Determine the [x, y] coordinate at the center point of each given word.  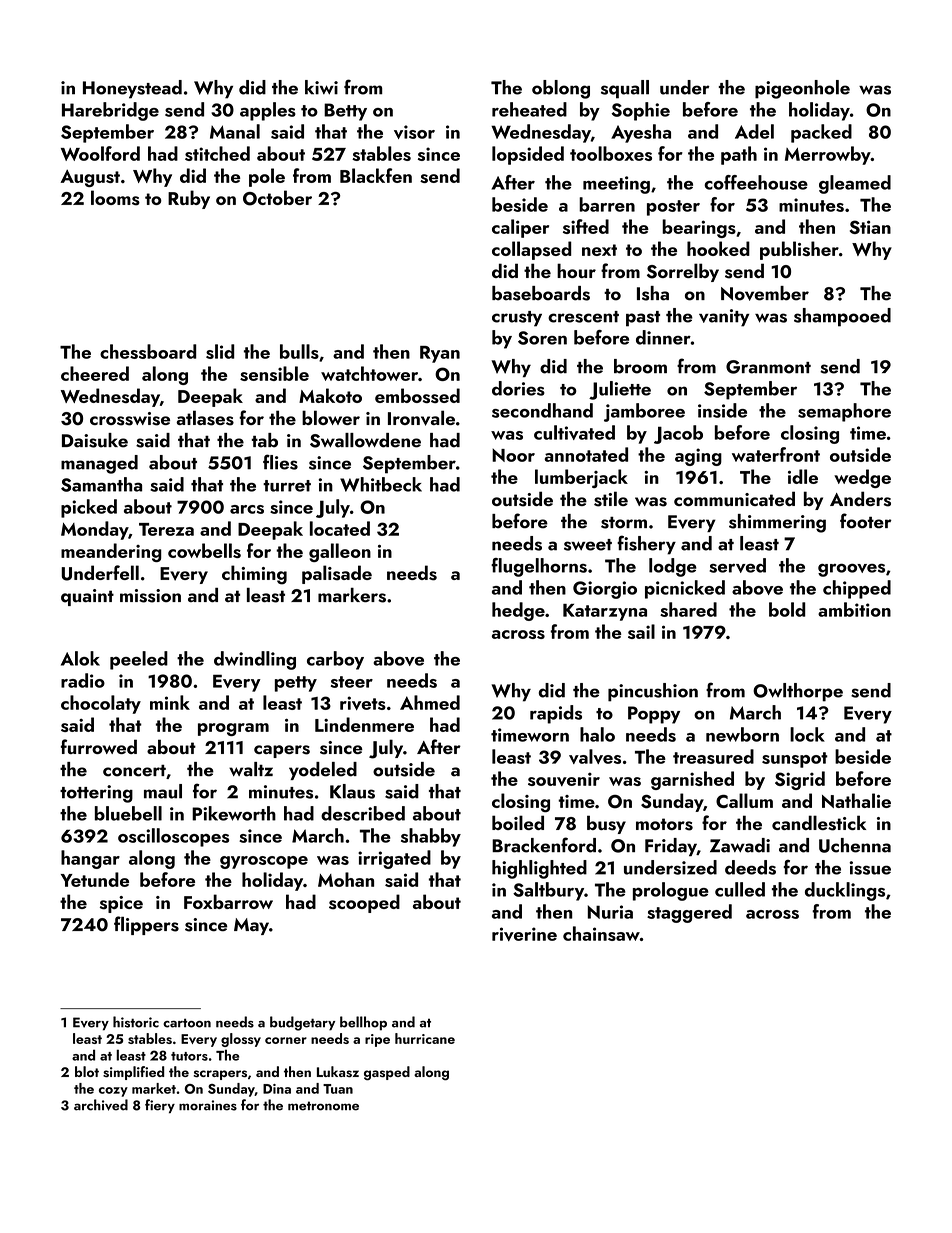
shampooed [842, 317]
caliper [520, 228]
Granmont [768, 367]
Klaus [352, 791]
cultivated [574, 432]
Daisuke [95, 440]
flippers [146, 925]
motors [664, 824]
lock [807, 734]
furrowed [99, 746]
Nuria [610, 912]
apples [268, 111]
